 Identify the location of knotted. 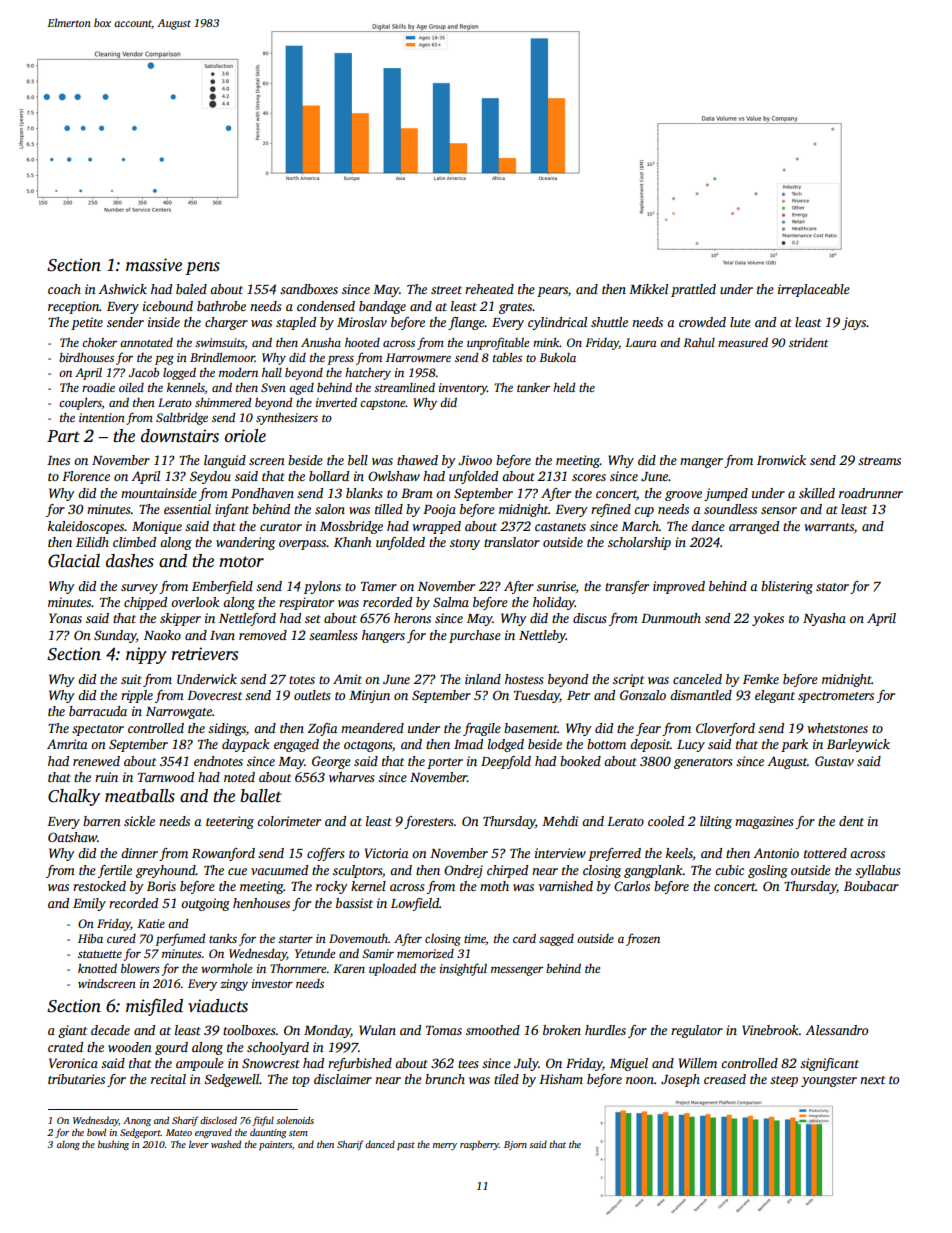
(97, 968).
